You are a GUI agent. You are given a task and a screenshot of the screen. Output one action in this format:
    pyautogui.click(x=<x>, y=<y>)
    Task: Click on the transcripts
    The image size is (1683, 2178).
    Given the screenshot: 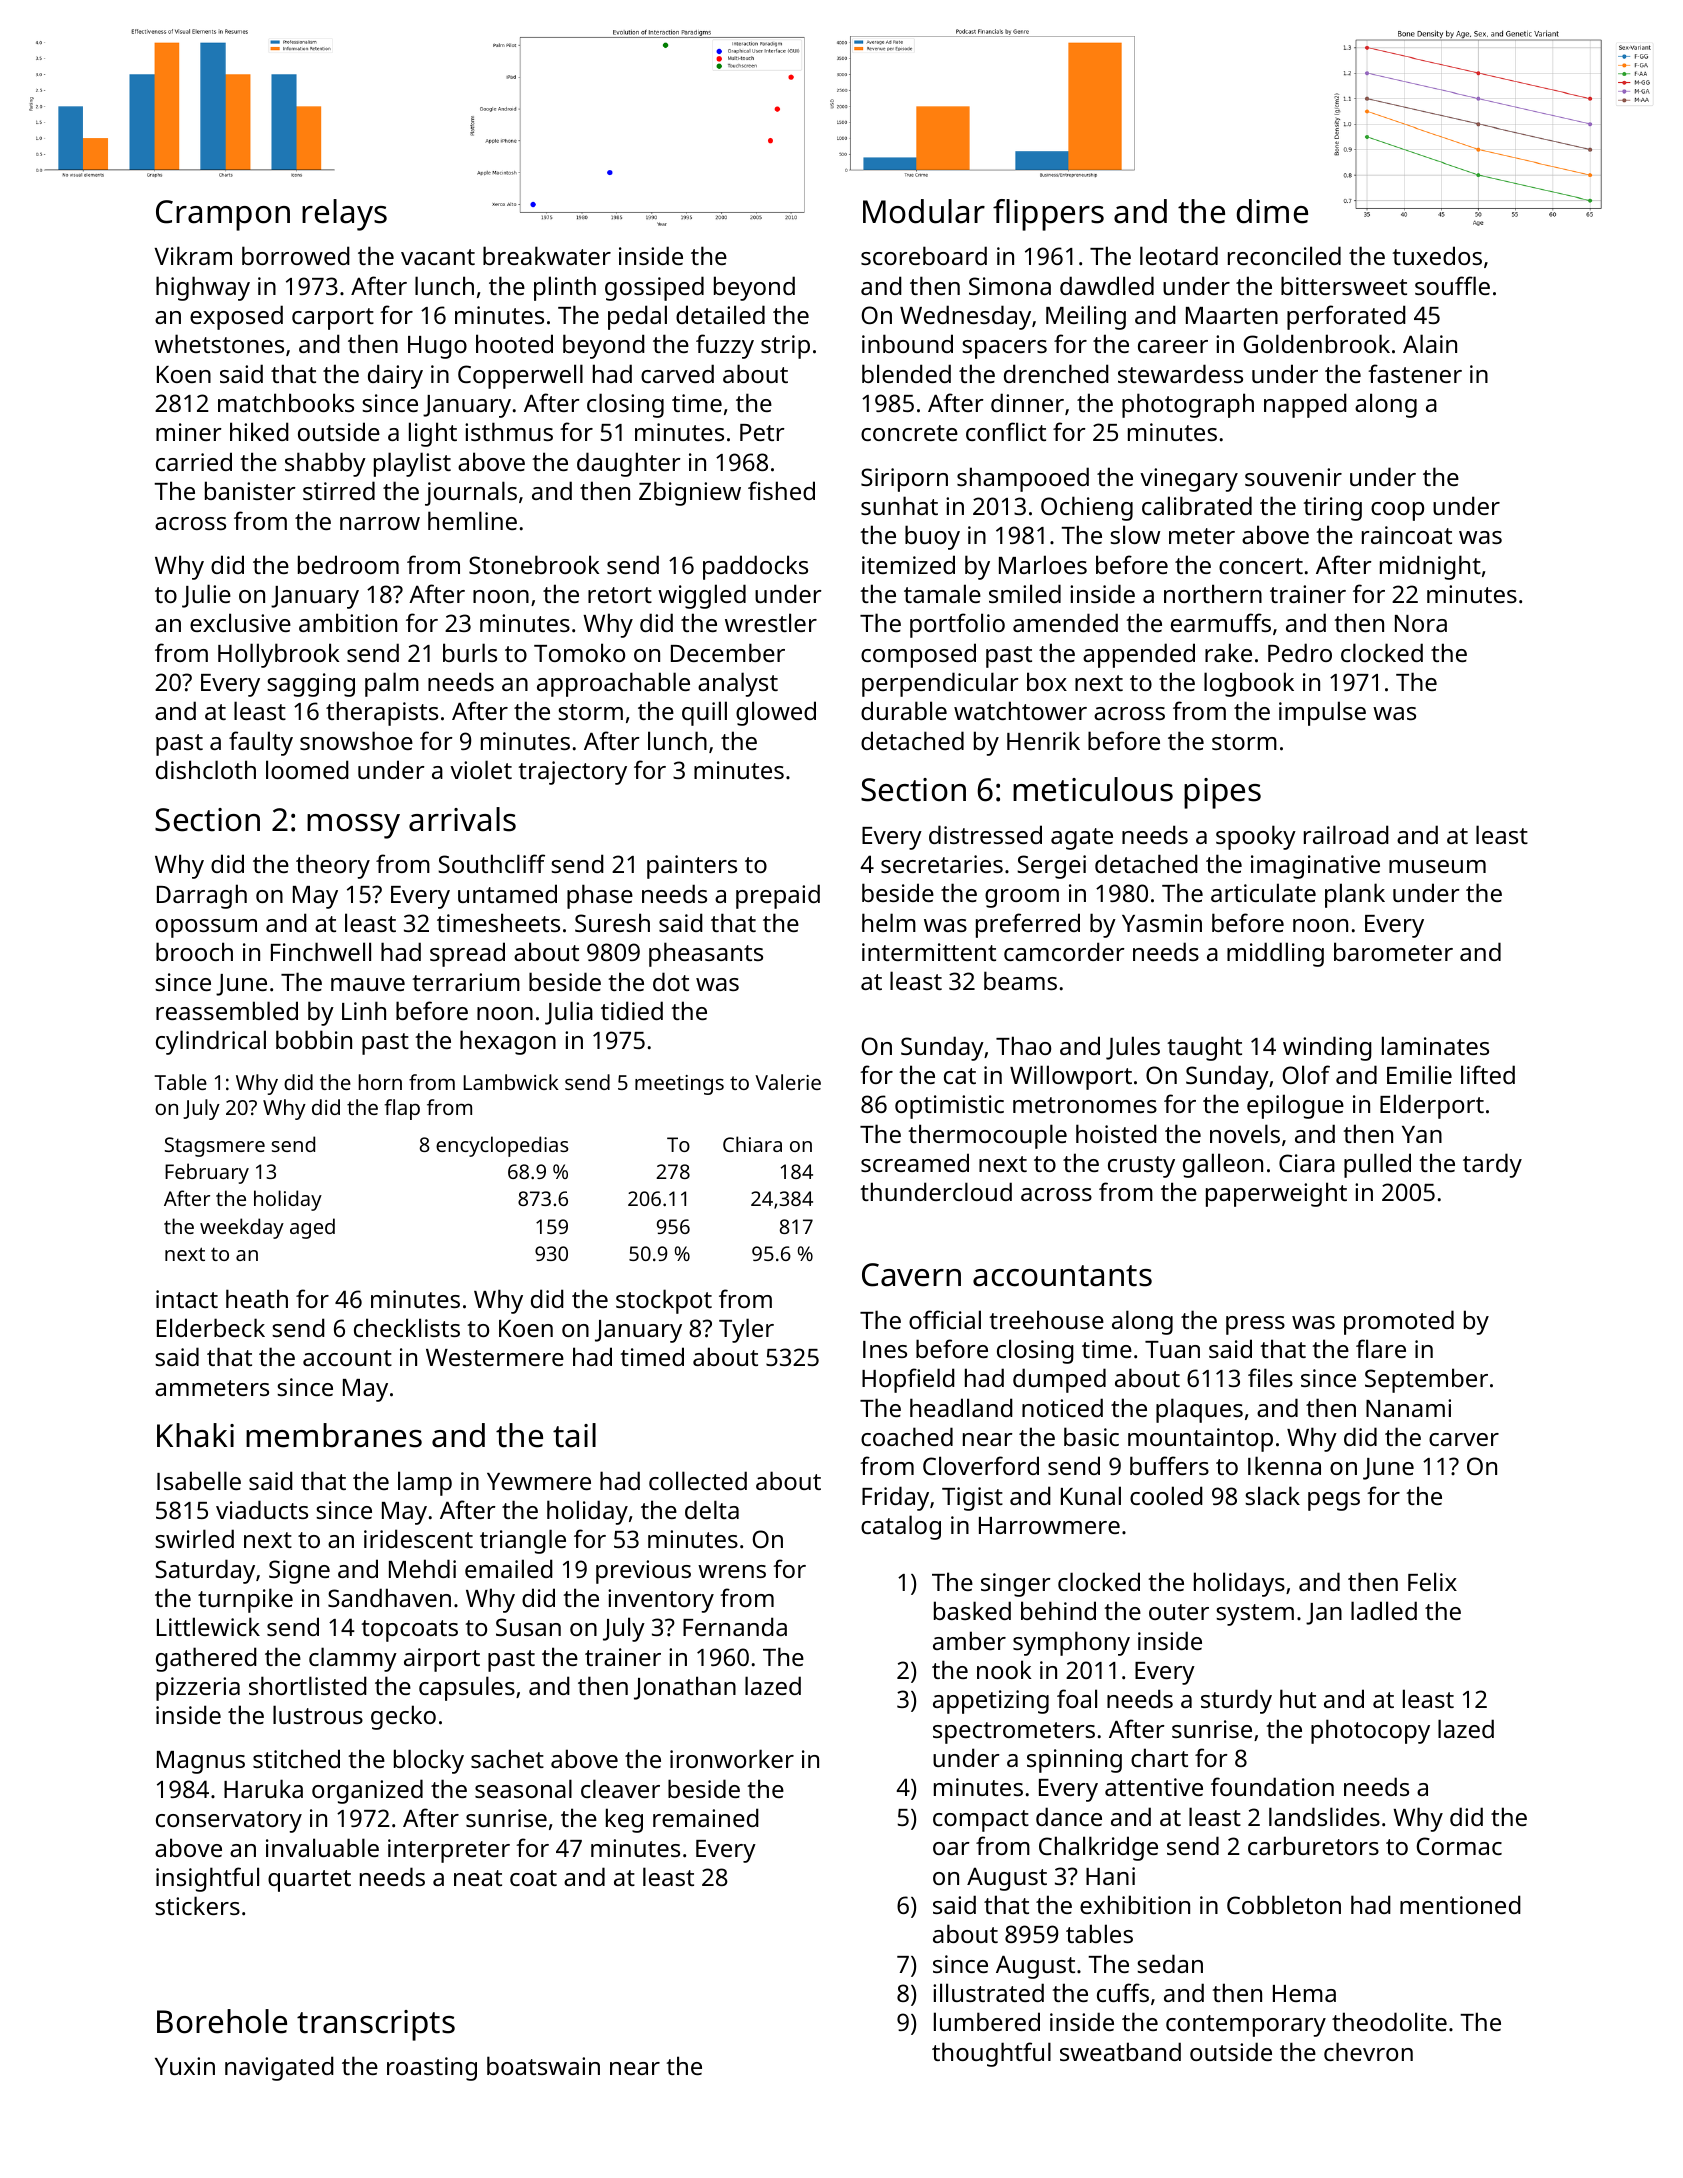 What is the action you would take?
    pyautogui.click(x=376, y=2025)
